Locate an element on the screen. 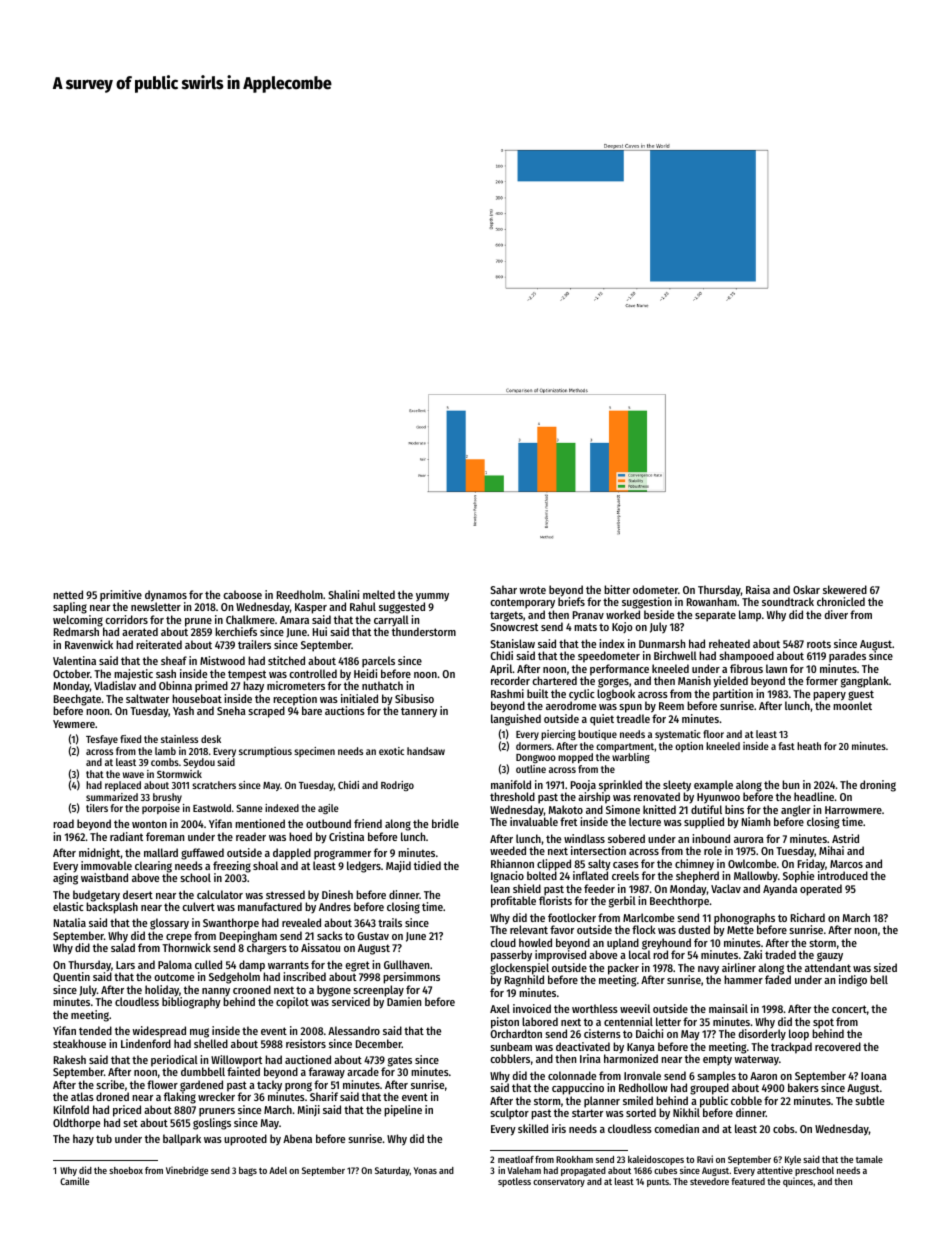  Valentina is located at coordinates (74, 660).
